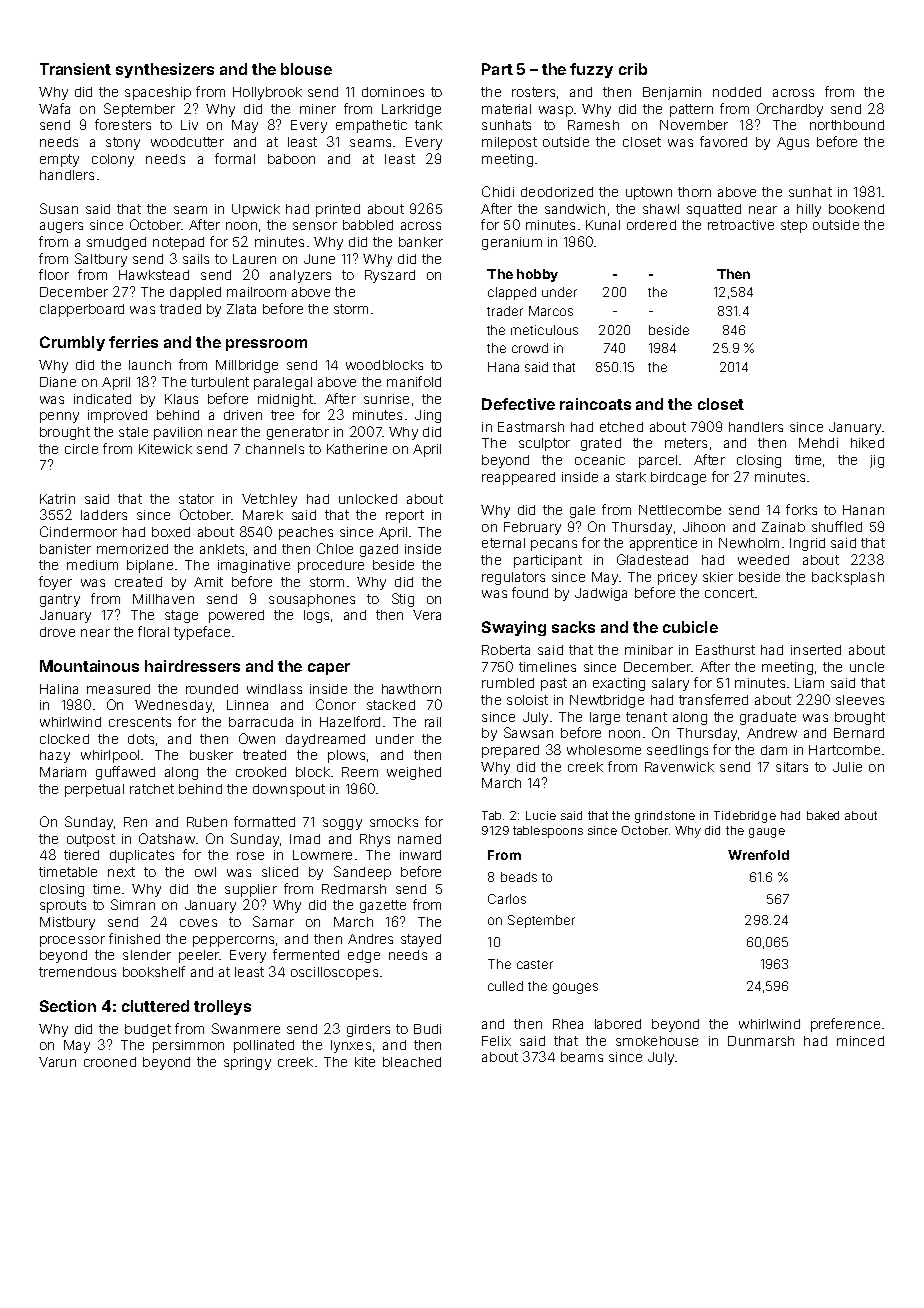  What do you see at coordinates (691, 110) in the document?
I see `pattern` at bounding box center [691, 110].
